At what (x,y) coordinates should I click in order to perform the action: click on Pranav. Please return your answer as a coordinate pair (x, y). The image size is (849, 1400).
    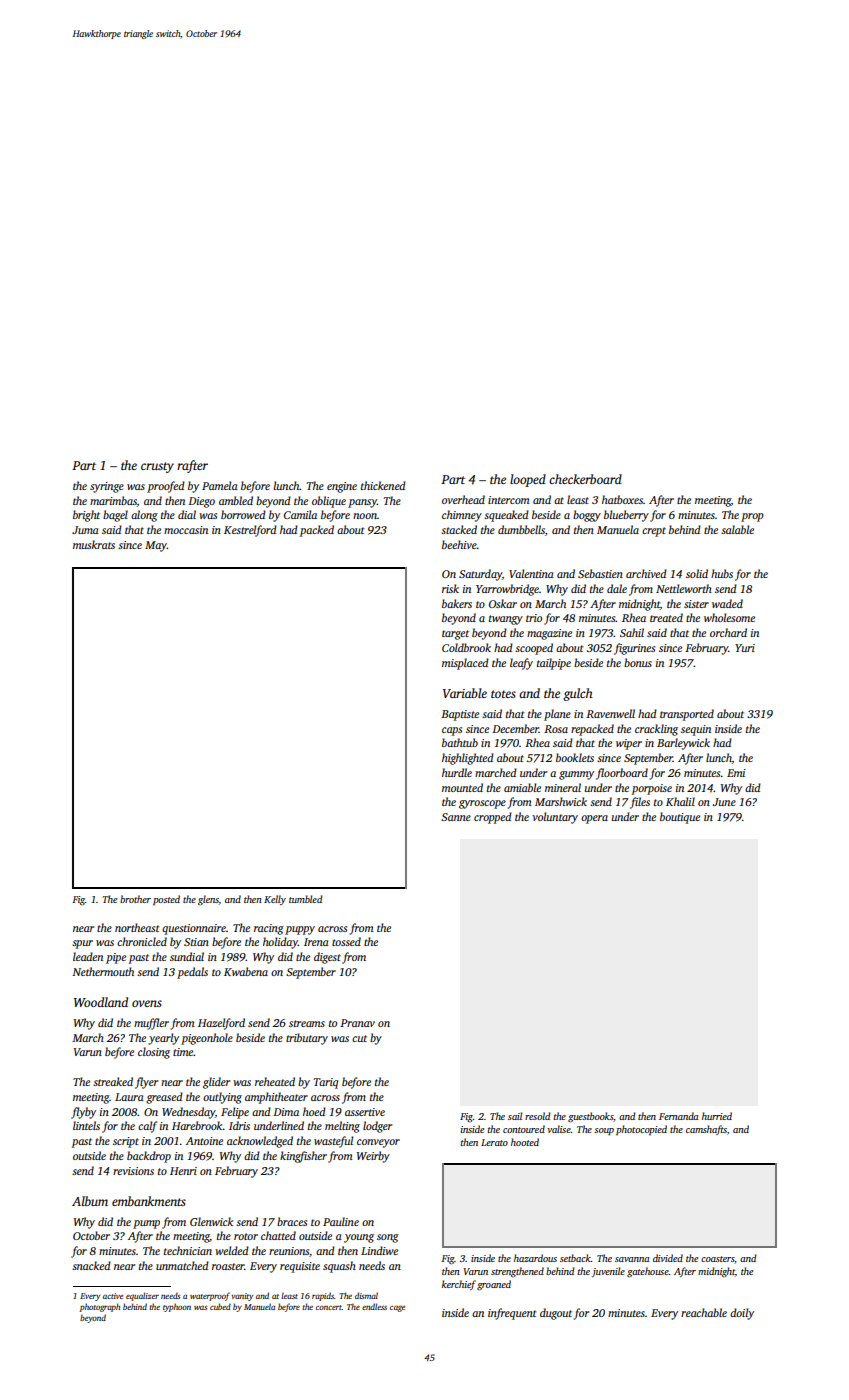
    Looking at the image, I should click on (357, 1023).
